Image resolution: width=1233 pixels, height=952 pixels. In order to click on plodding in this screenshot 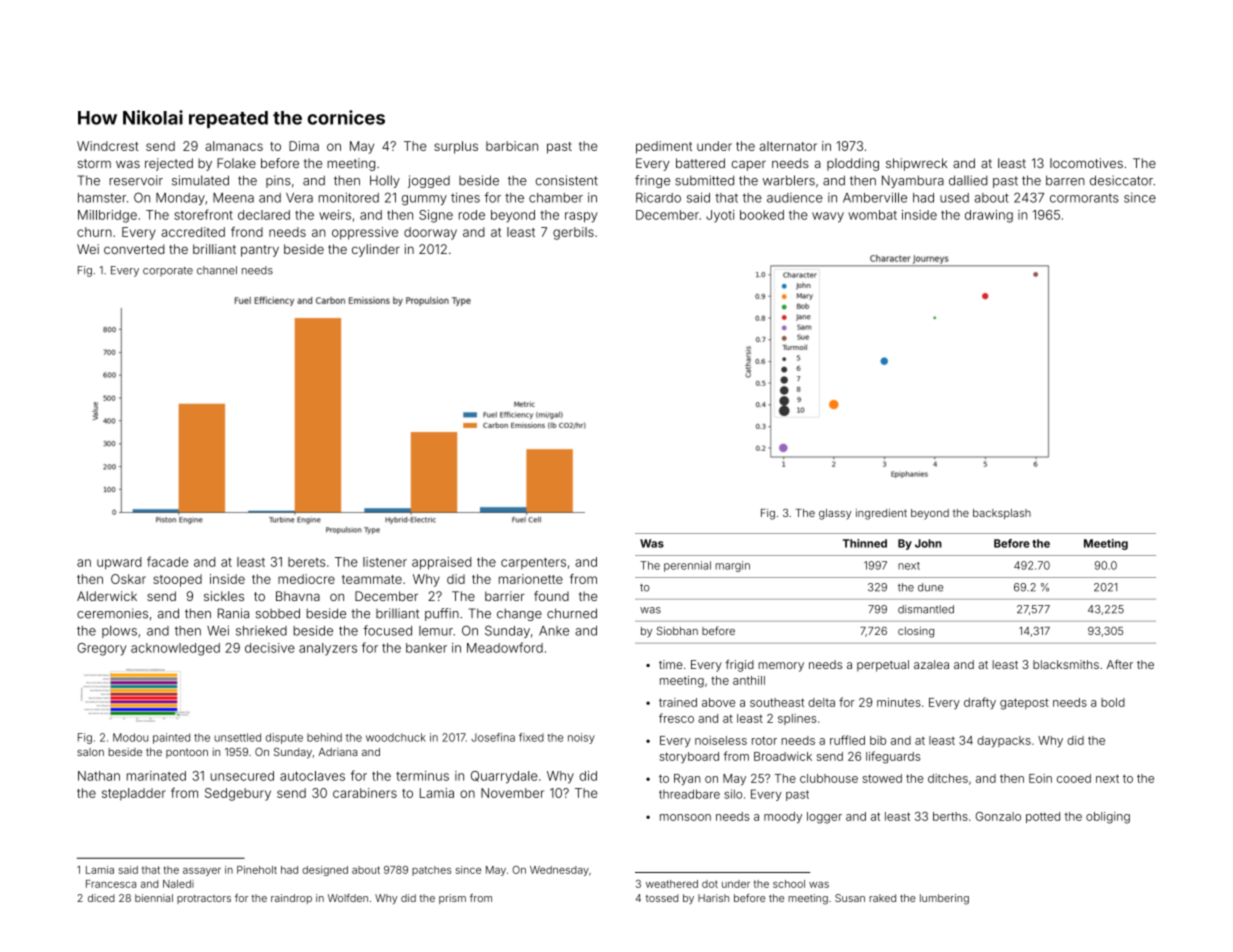, I will do `click(853, 164)`.
